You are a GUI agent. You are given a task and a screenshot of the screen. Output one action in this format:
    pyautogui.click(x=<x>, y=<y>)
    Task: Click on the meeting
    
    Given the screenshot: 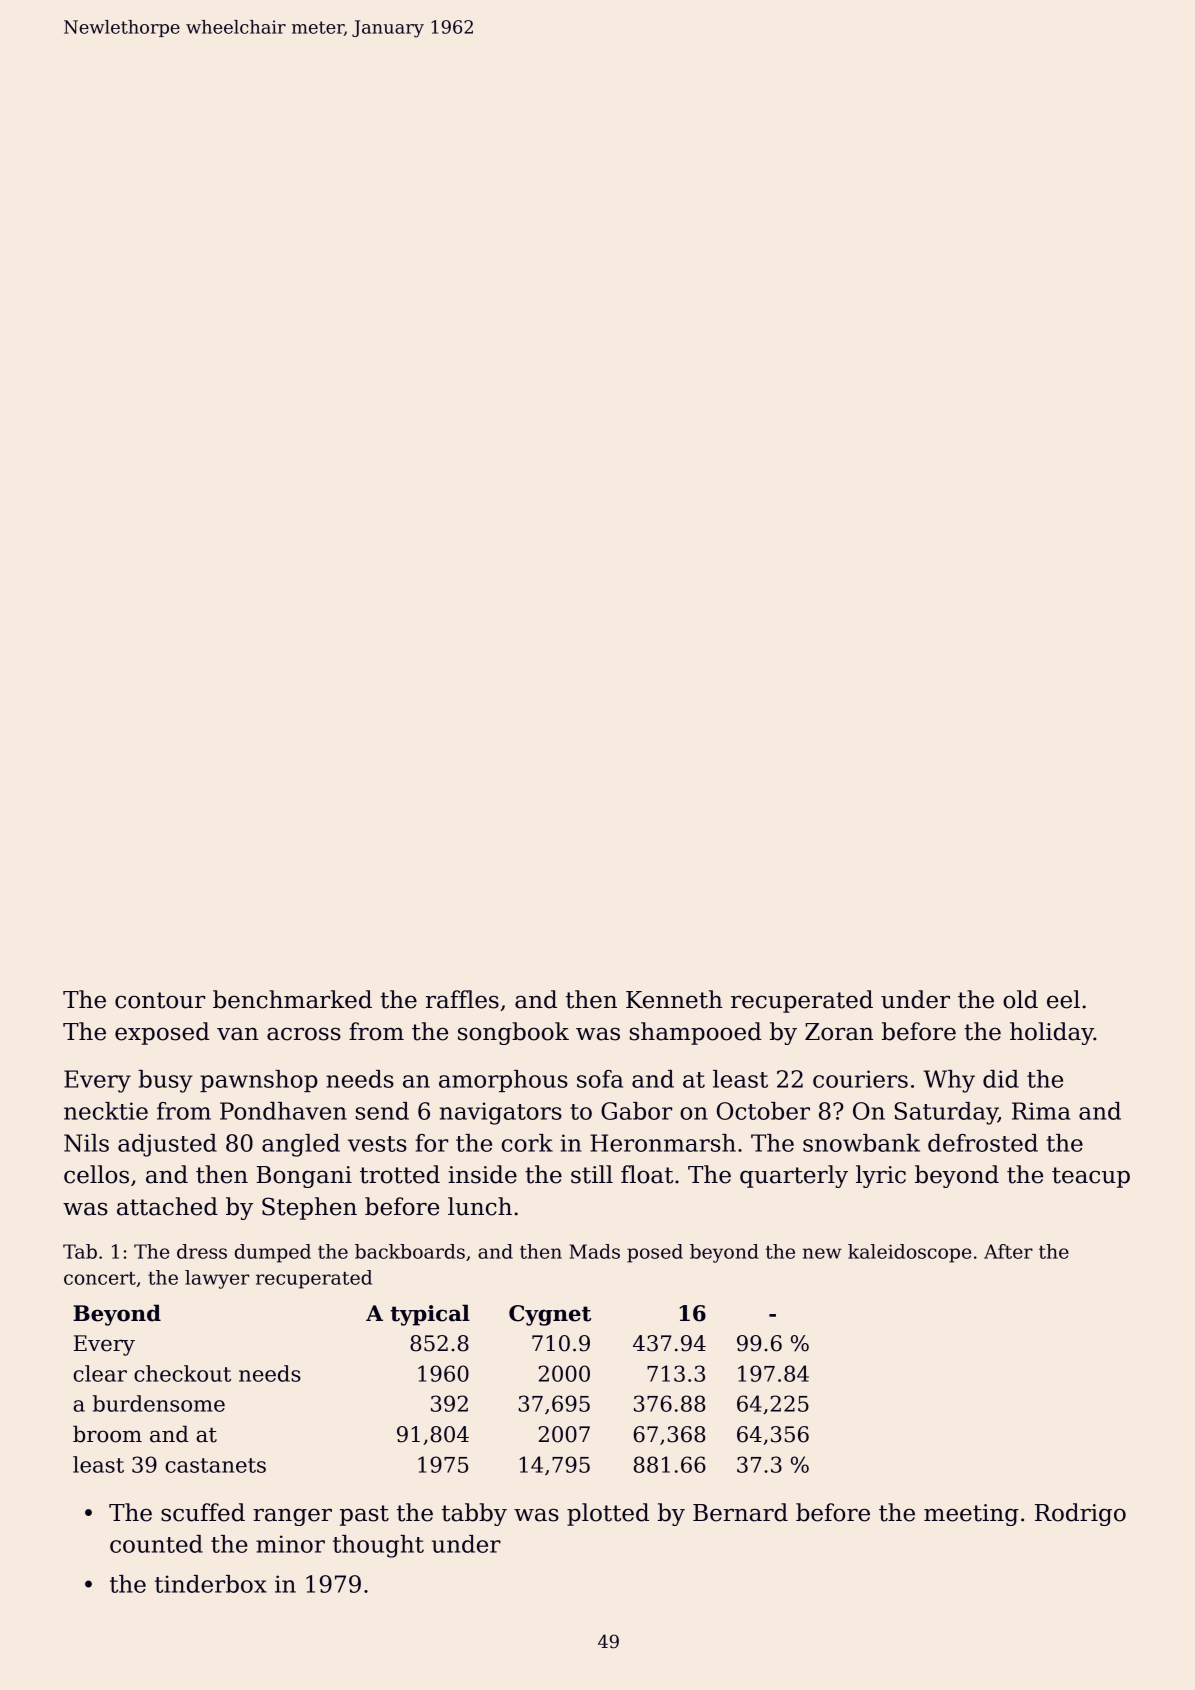 What is the action you would take?
    pyautogui.click(x=971, y=1515)
